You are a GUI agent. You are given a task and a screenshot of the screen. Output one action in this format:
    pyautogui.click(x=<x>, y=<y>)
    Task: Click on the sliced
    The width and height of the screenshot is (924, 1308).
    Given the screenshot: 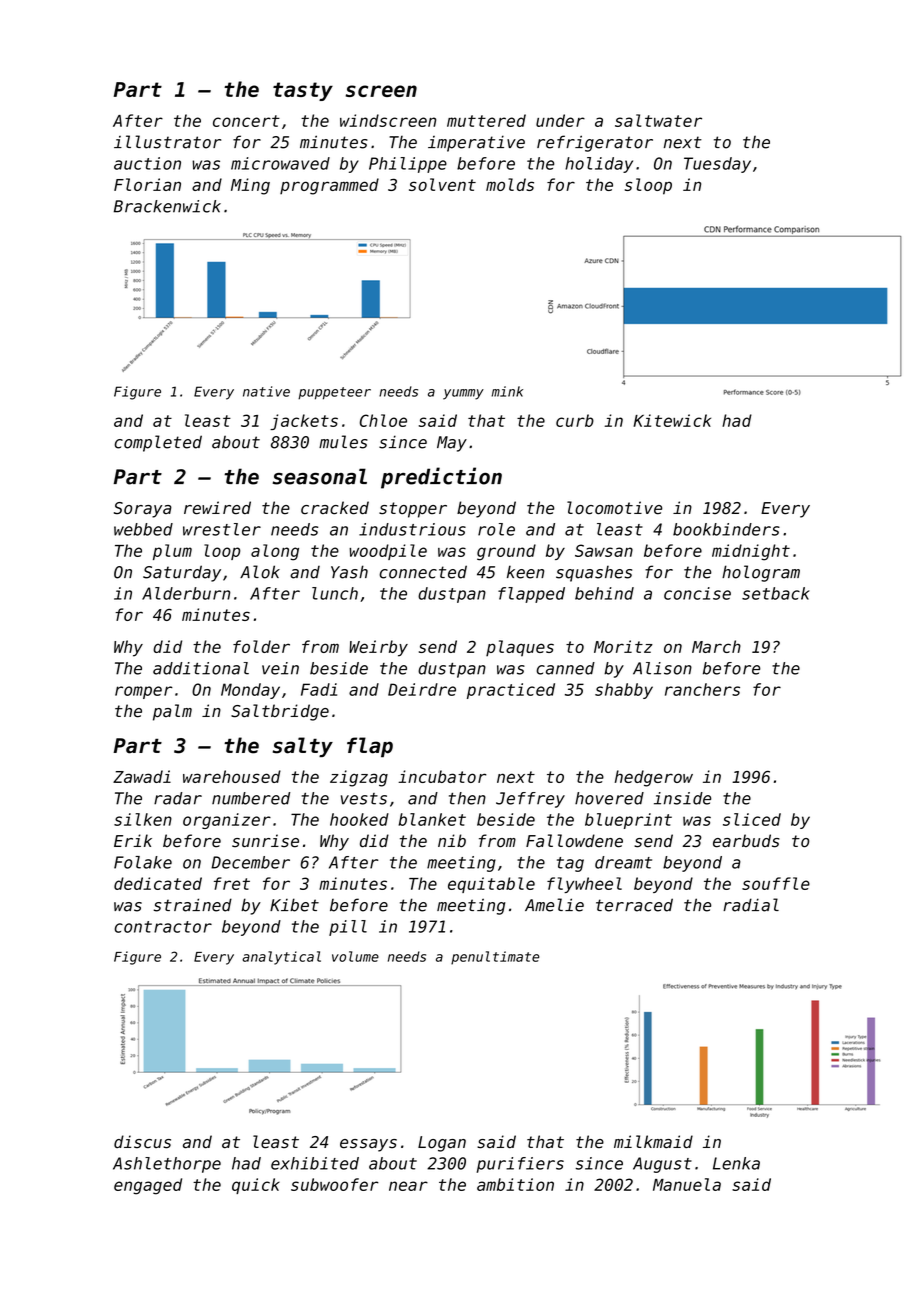 What is the action you would take?
    pyautogui.click(x=752, y=819)
